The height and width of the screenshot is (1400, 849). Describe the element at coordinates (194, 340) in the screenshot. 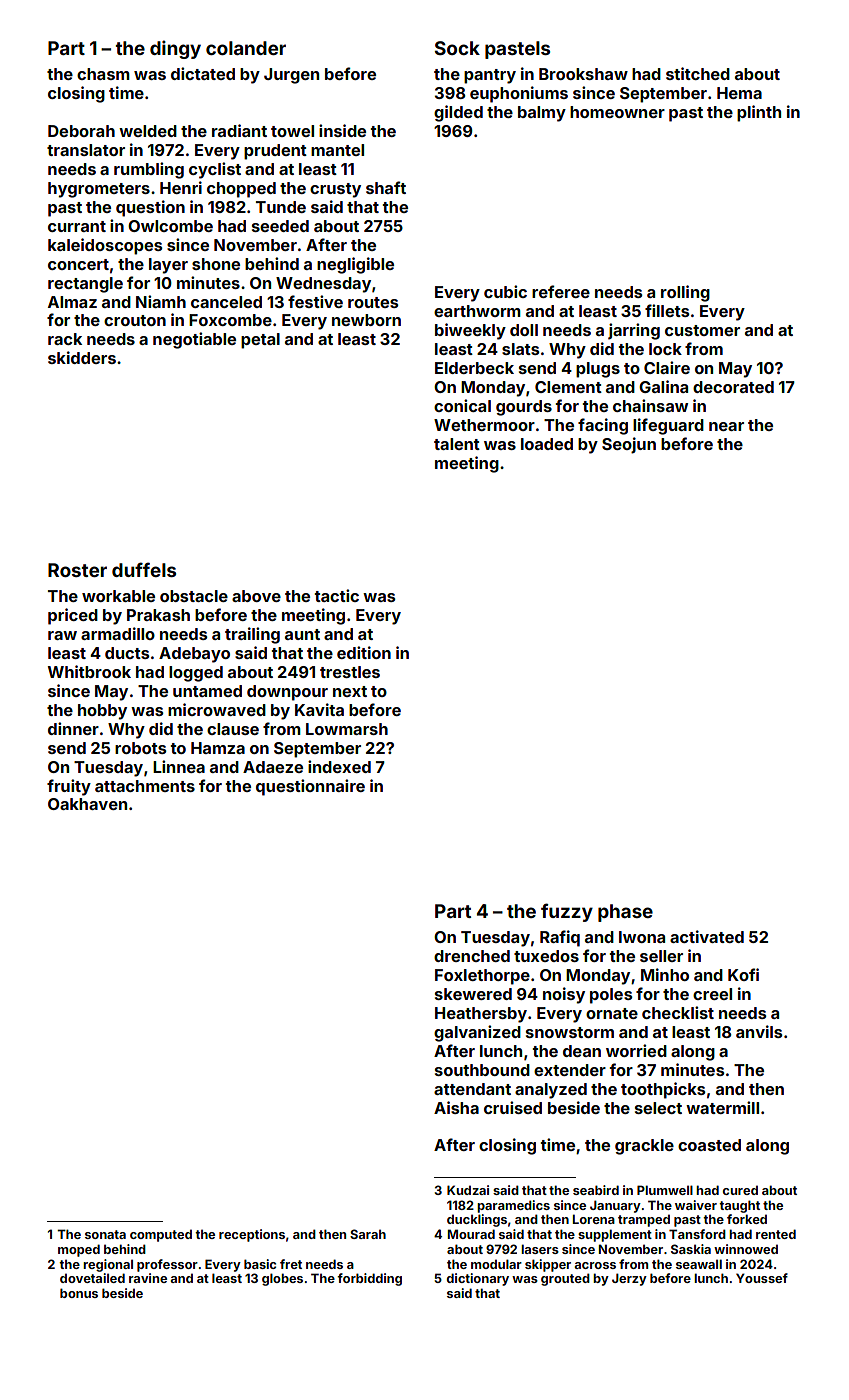

I see `negotiable` at that location.
